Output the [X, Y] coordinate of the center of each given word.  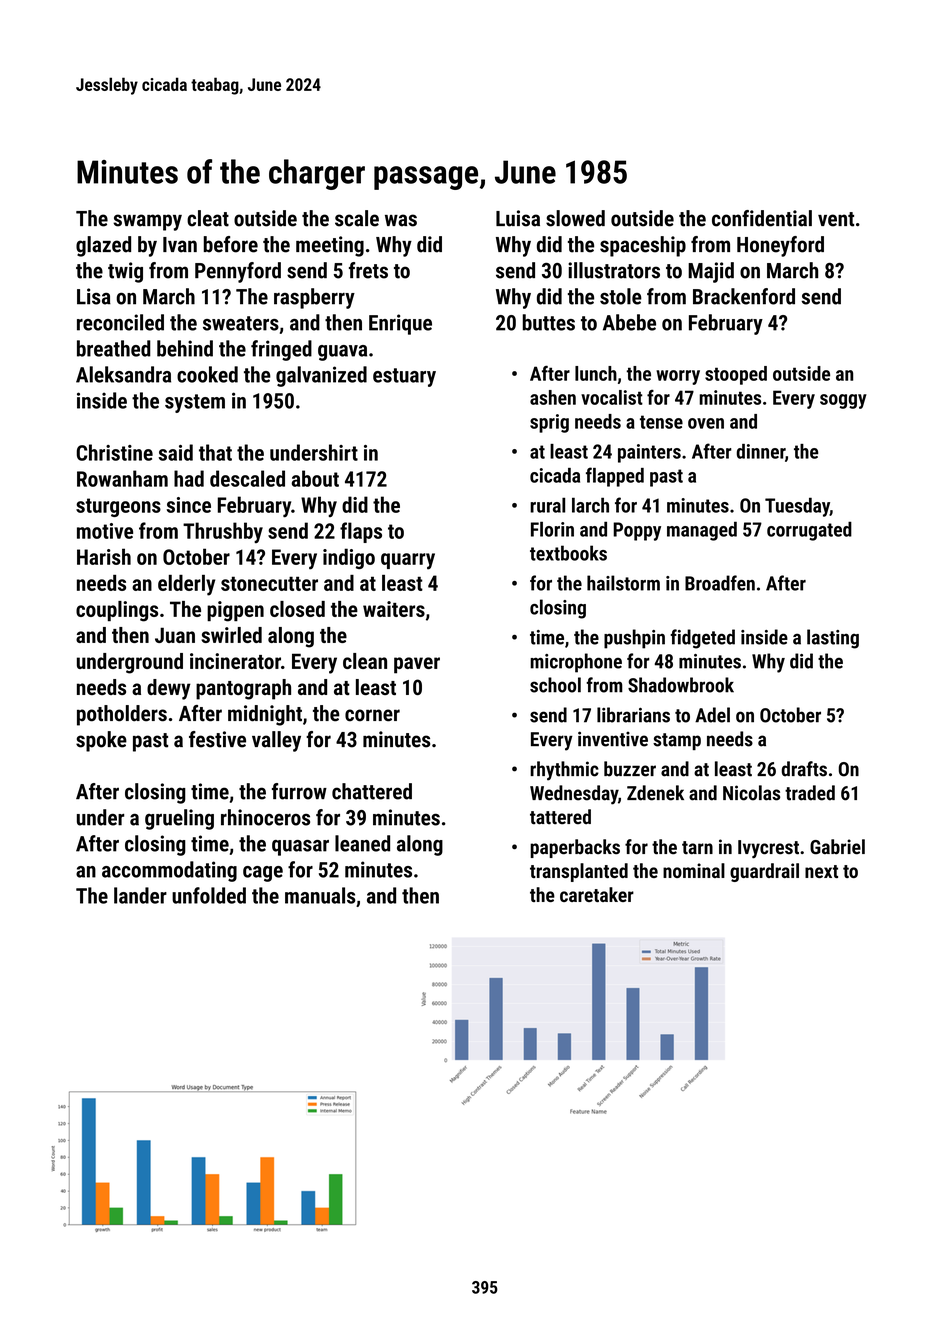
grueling [179, 819]
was [401, 220]
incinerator [235, 661]
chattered [372, 791]
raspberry [314, 298]
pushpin [634, 639]
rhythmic [564, 771]
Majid [711, 272]
